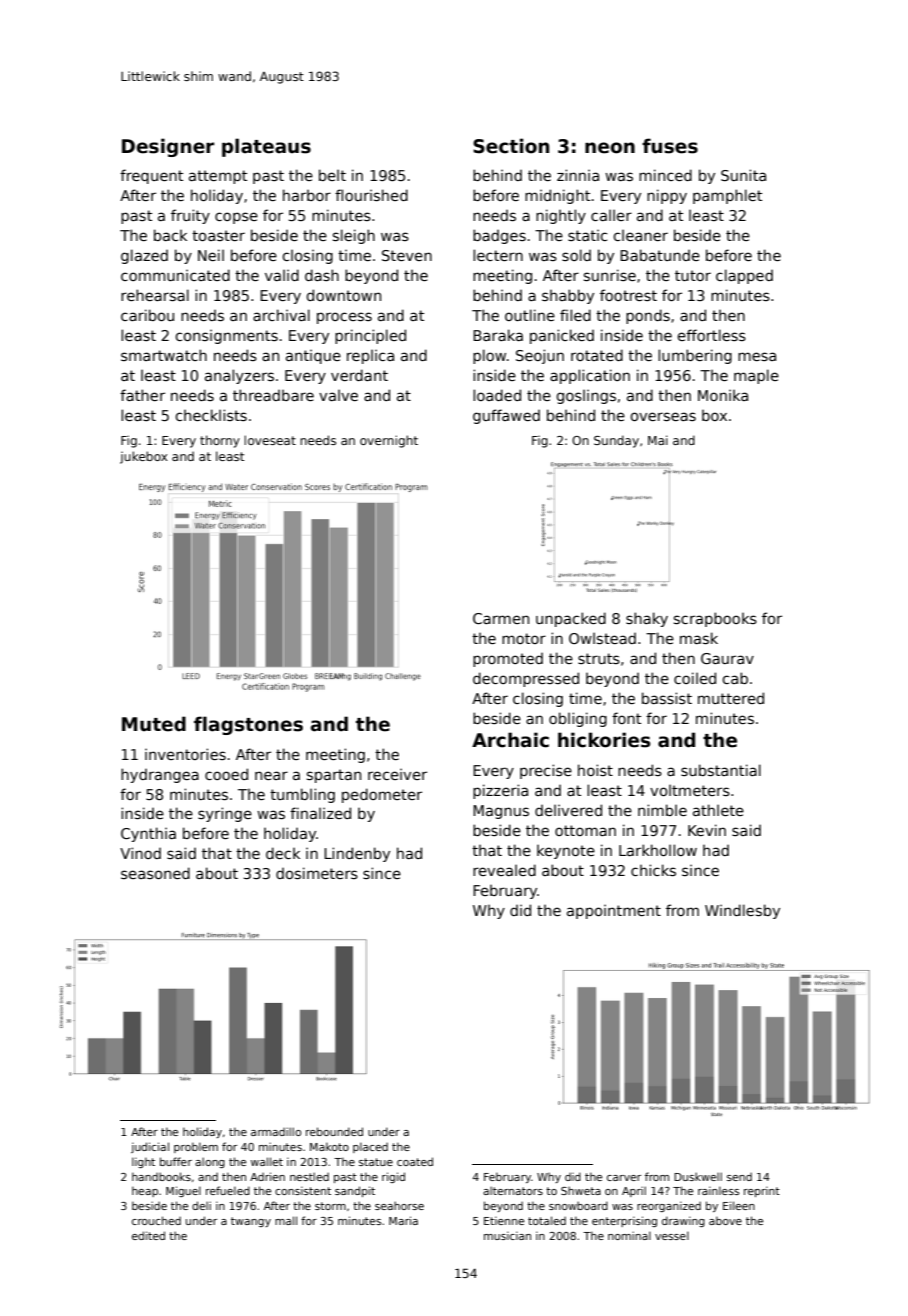 The width and height of the screenshot is (908, 1316). Describe the element at coordinates (168, 147) in the screenshot. I see `Designer` at that location.
